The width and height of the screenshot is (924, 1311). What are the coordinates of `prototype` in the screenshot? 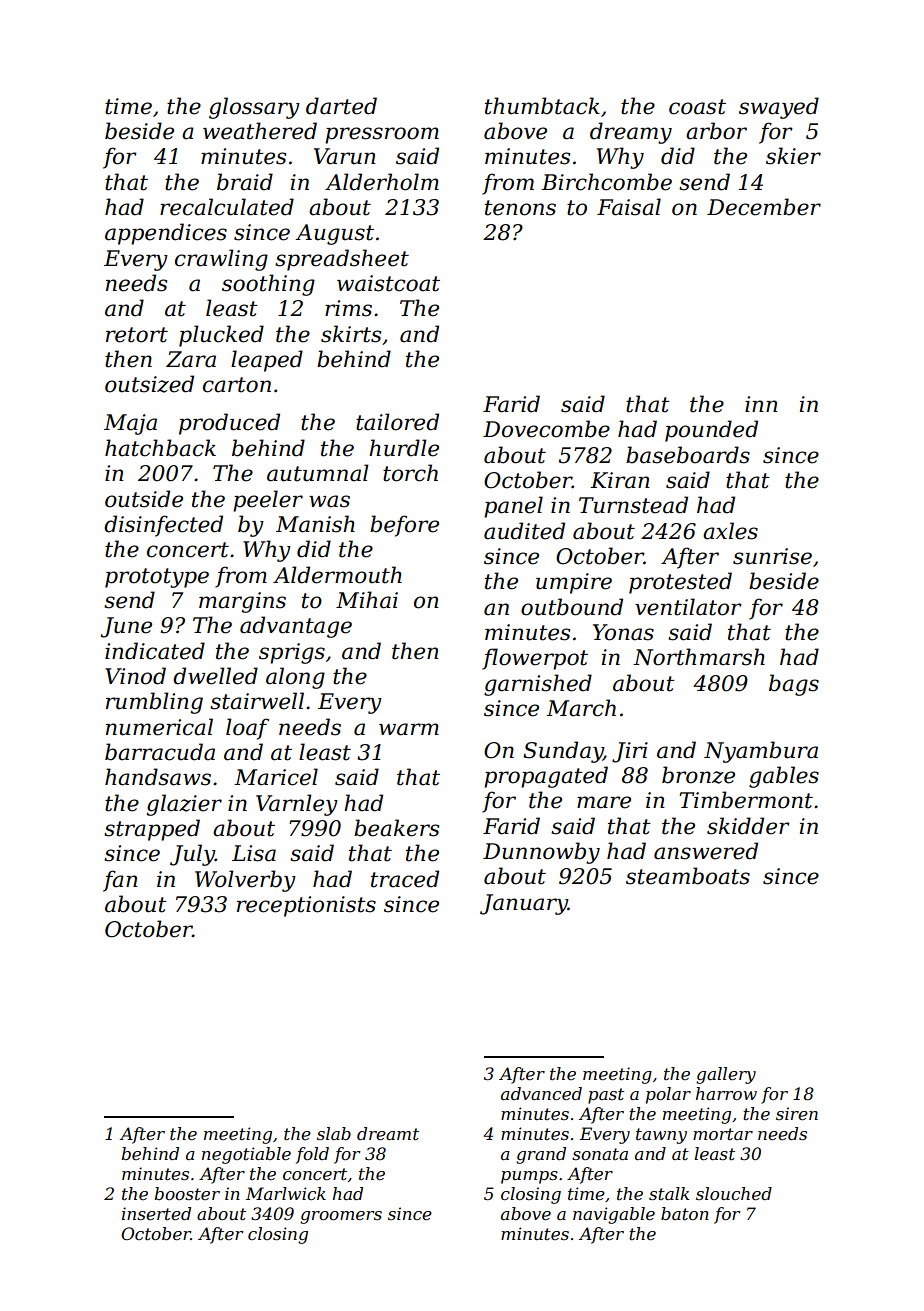 It's located at (157, 578).
